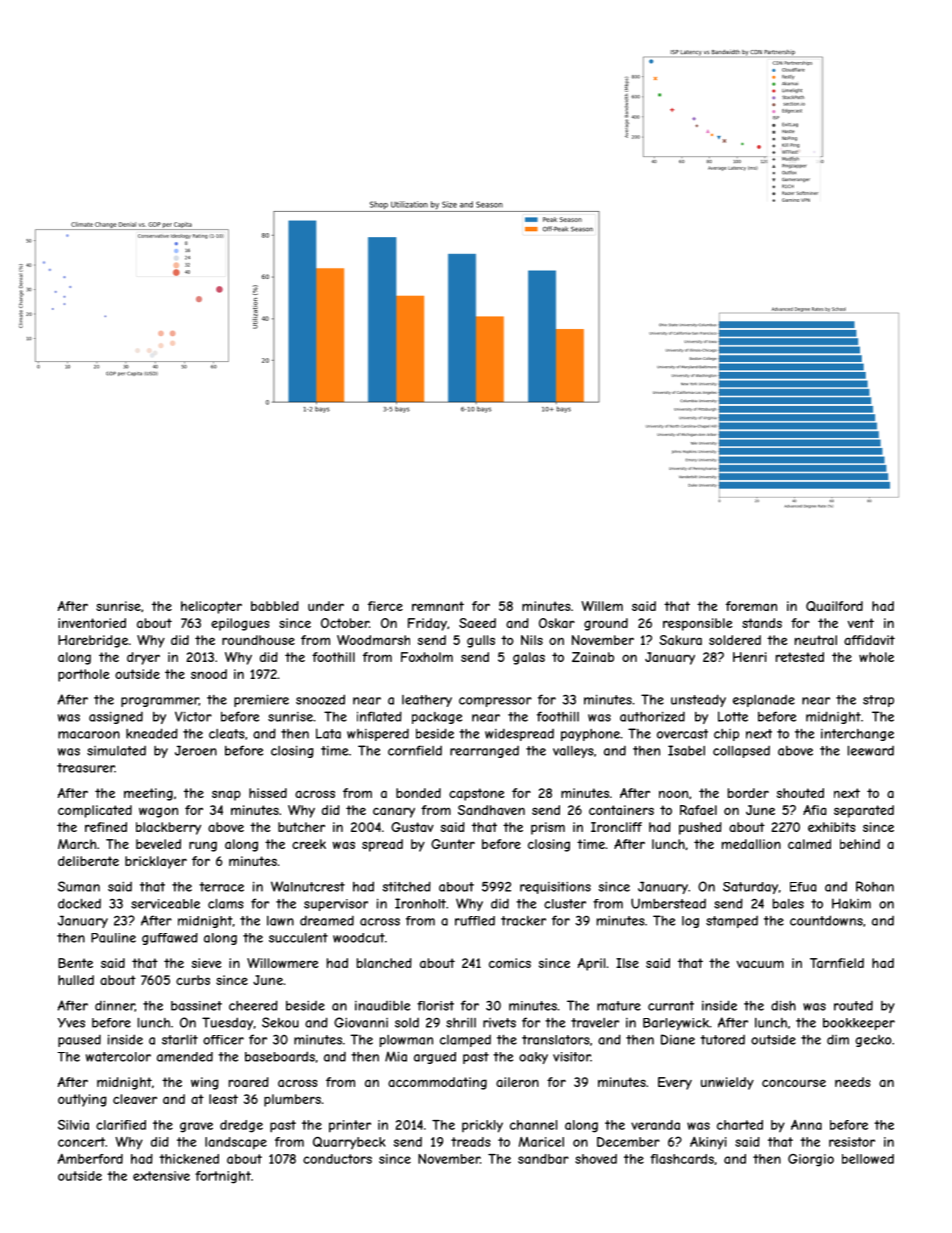 This page has width=952, height=1233. I want to click on stamped, so click(732, 922).
